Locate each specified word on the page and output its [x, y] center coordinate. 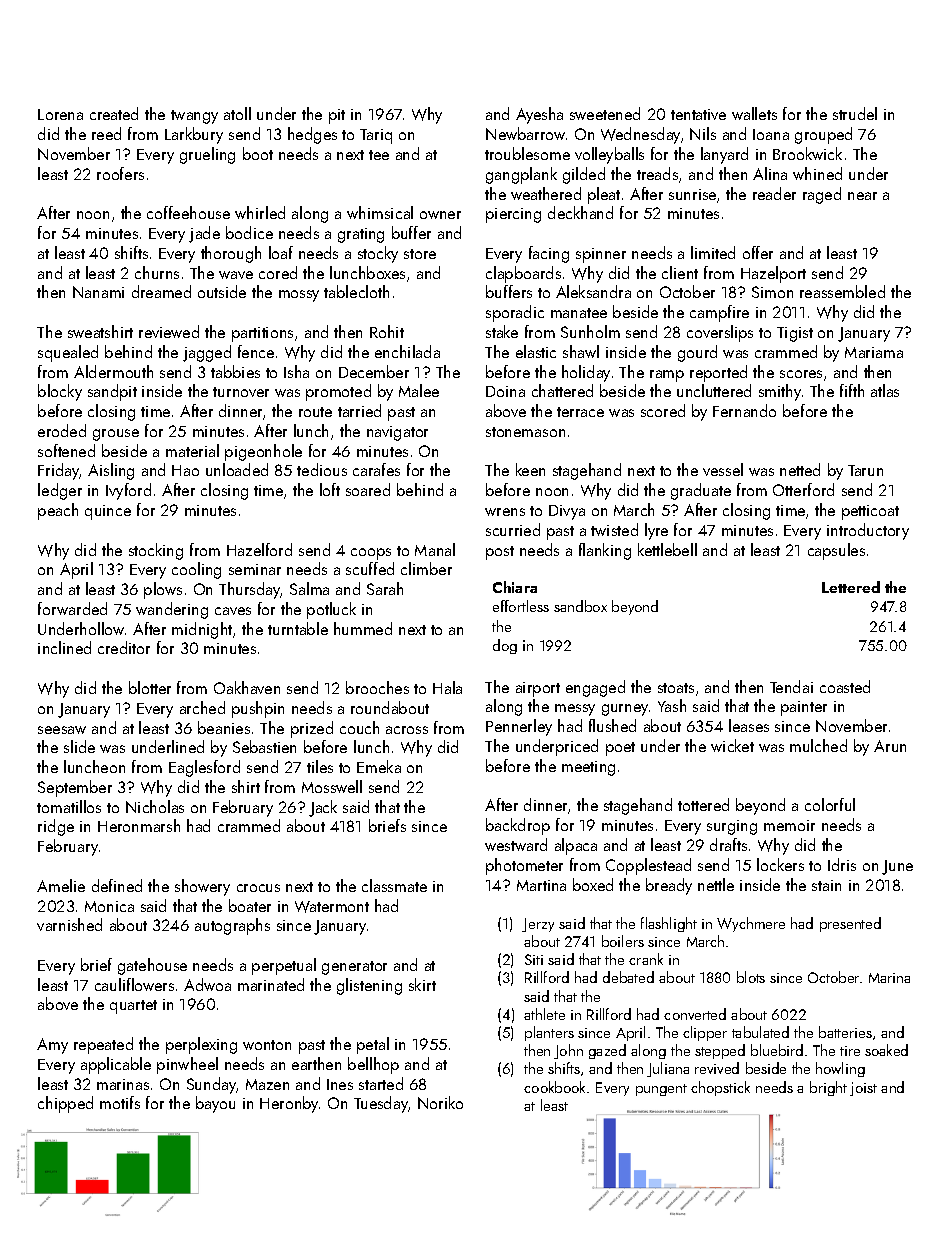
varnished [69, 924]
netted [800, 469]
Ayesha [539, 115]
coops [371, 554]
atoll [237, 113]
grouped [823, 135]
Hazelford [259, 549]
